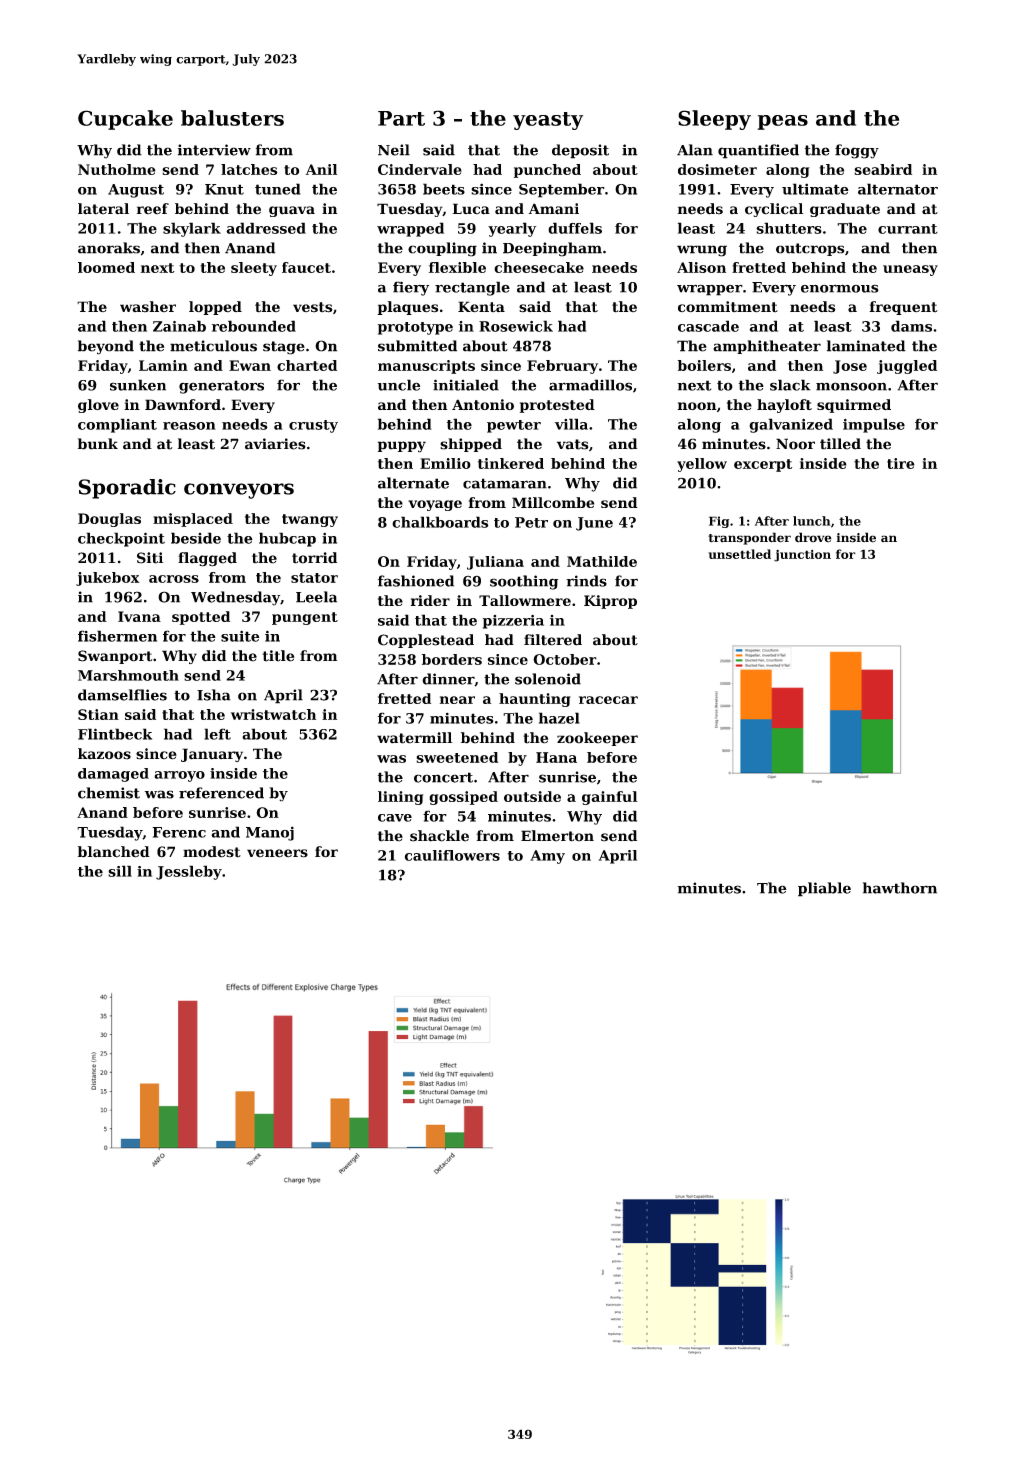  Describe the element at coordinates (553, 640) in the screenshot. I see `filtered` at that location.
